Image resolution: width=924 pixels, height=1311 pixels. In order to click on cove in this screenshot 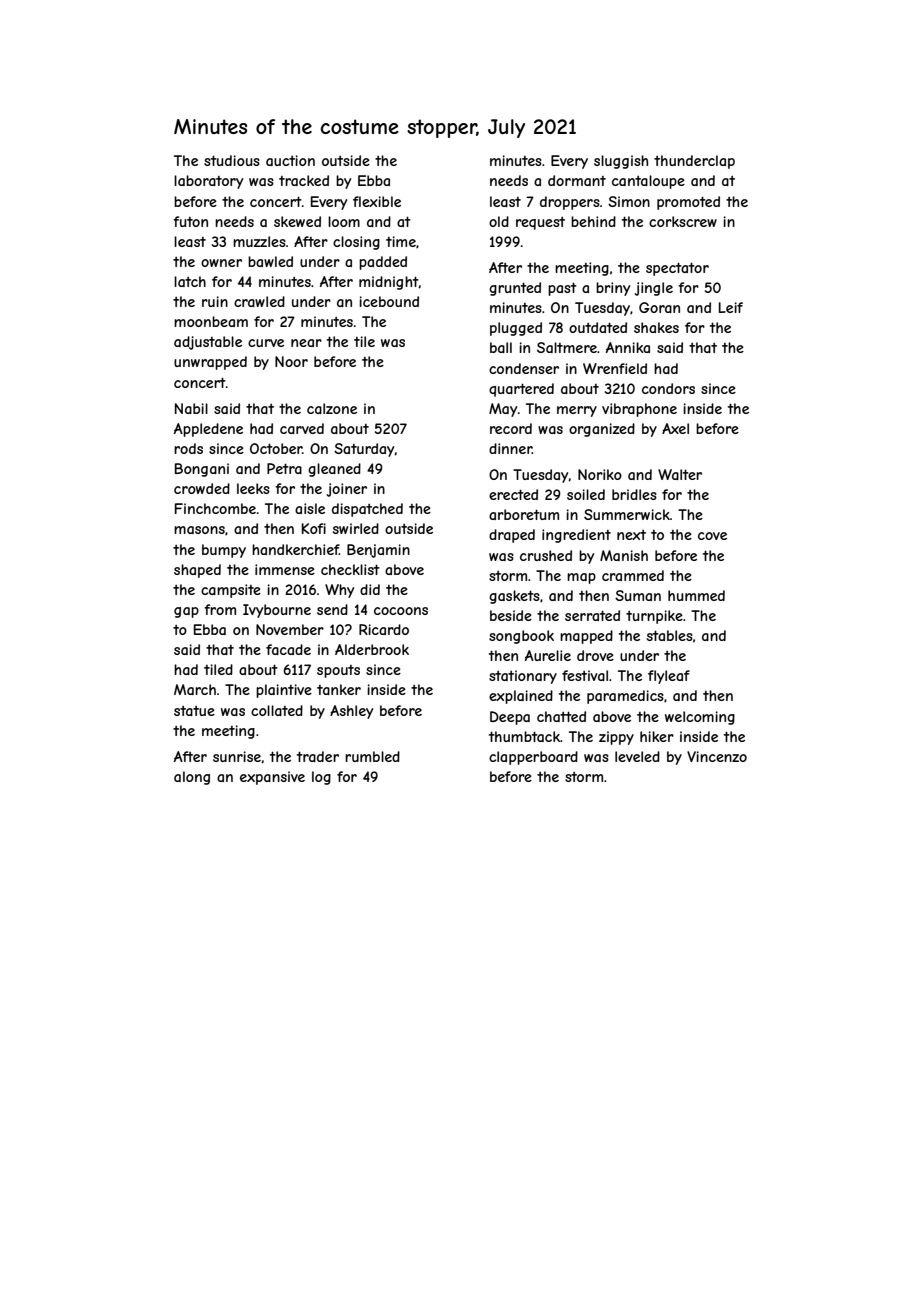, I will do `click(712, 536)`.
